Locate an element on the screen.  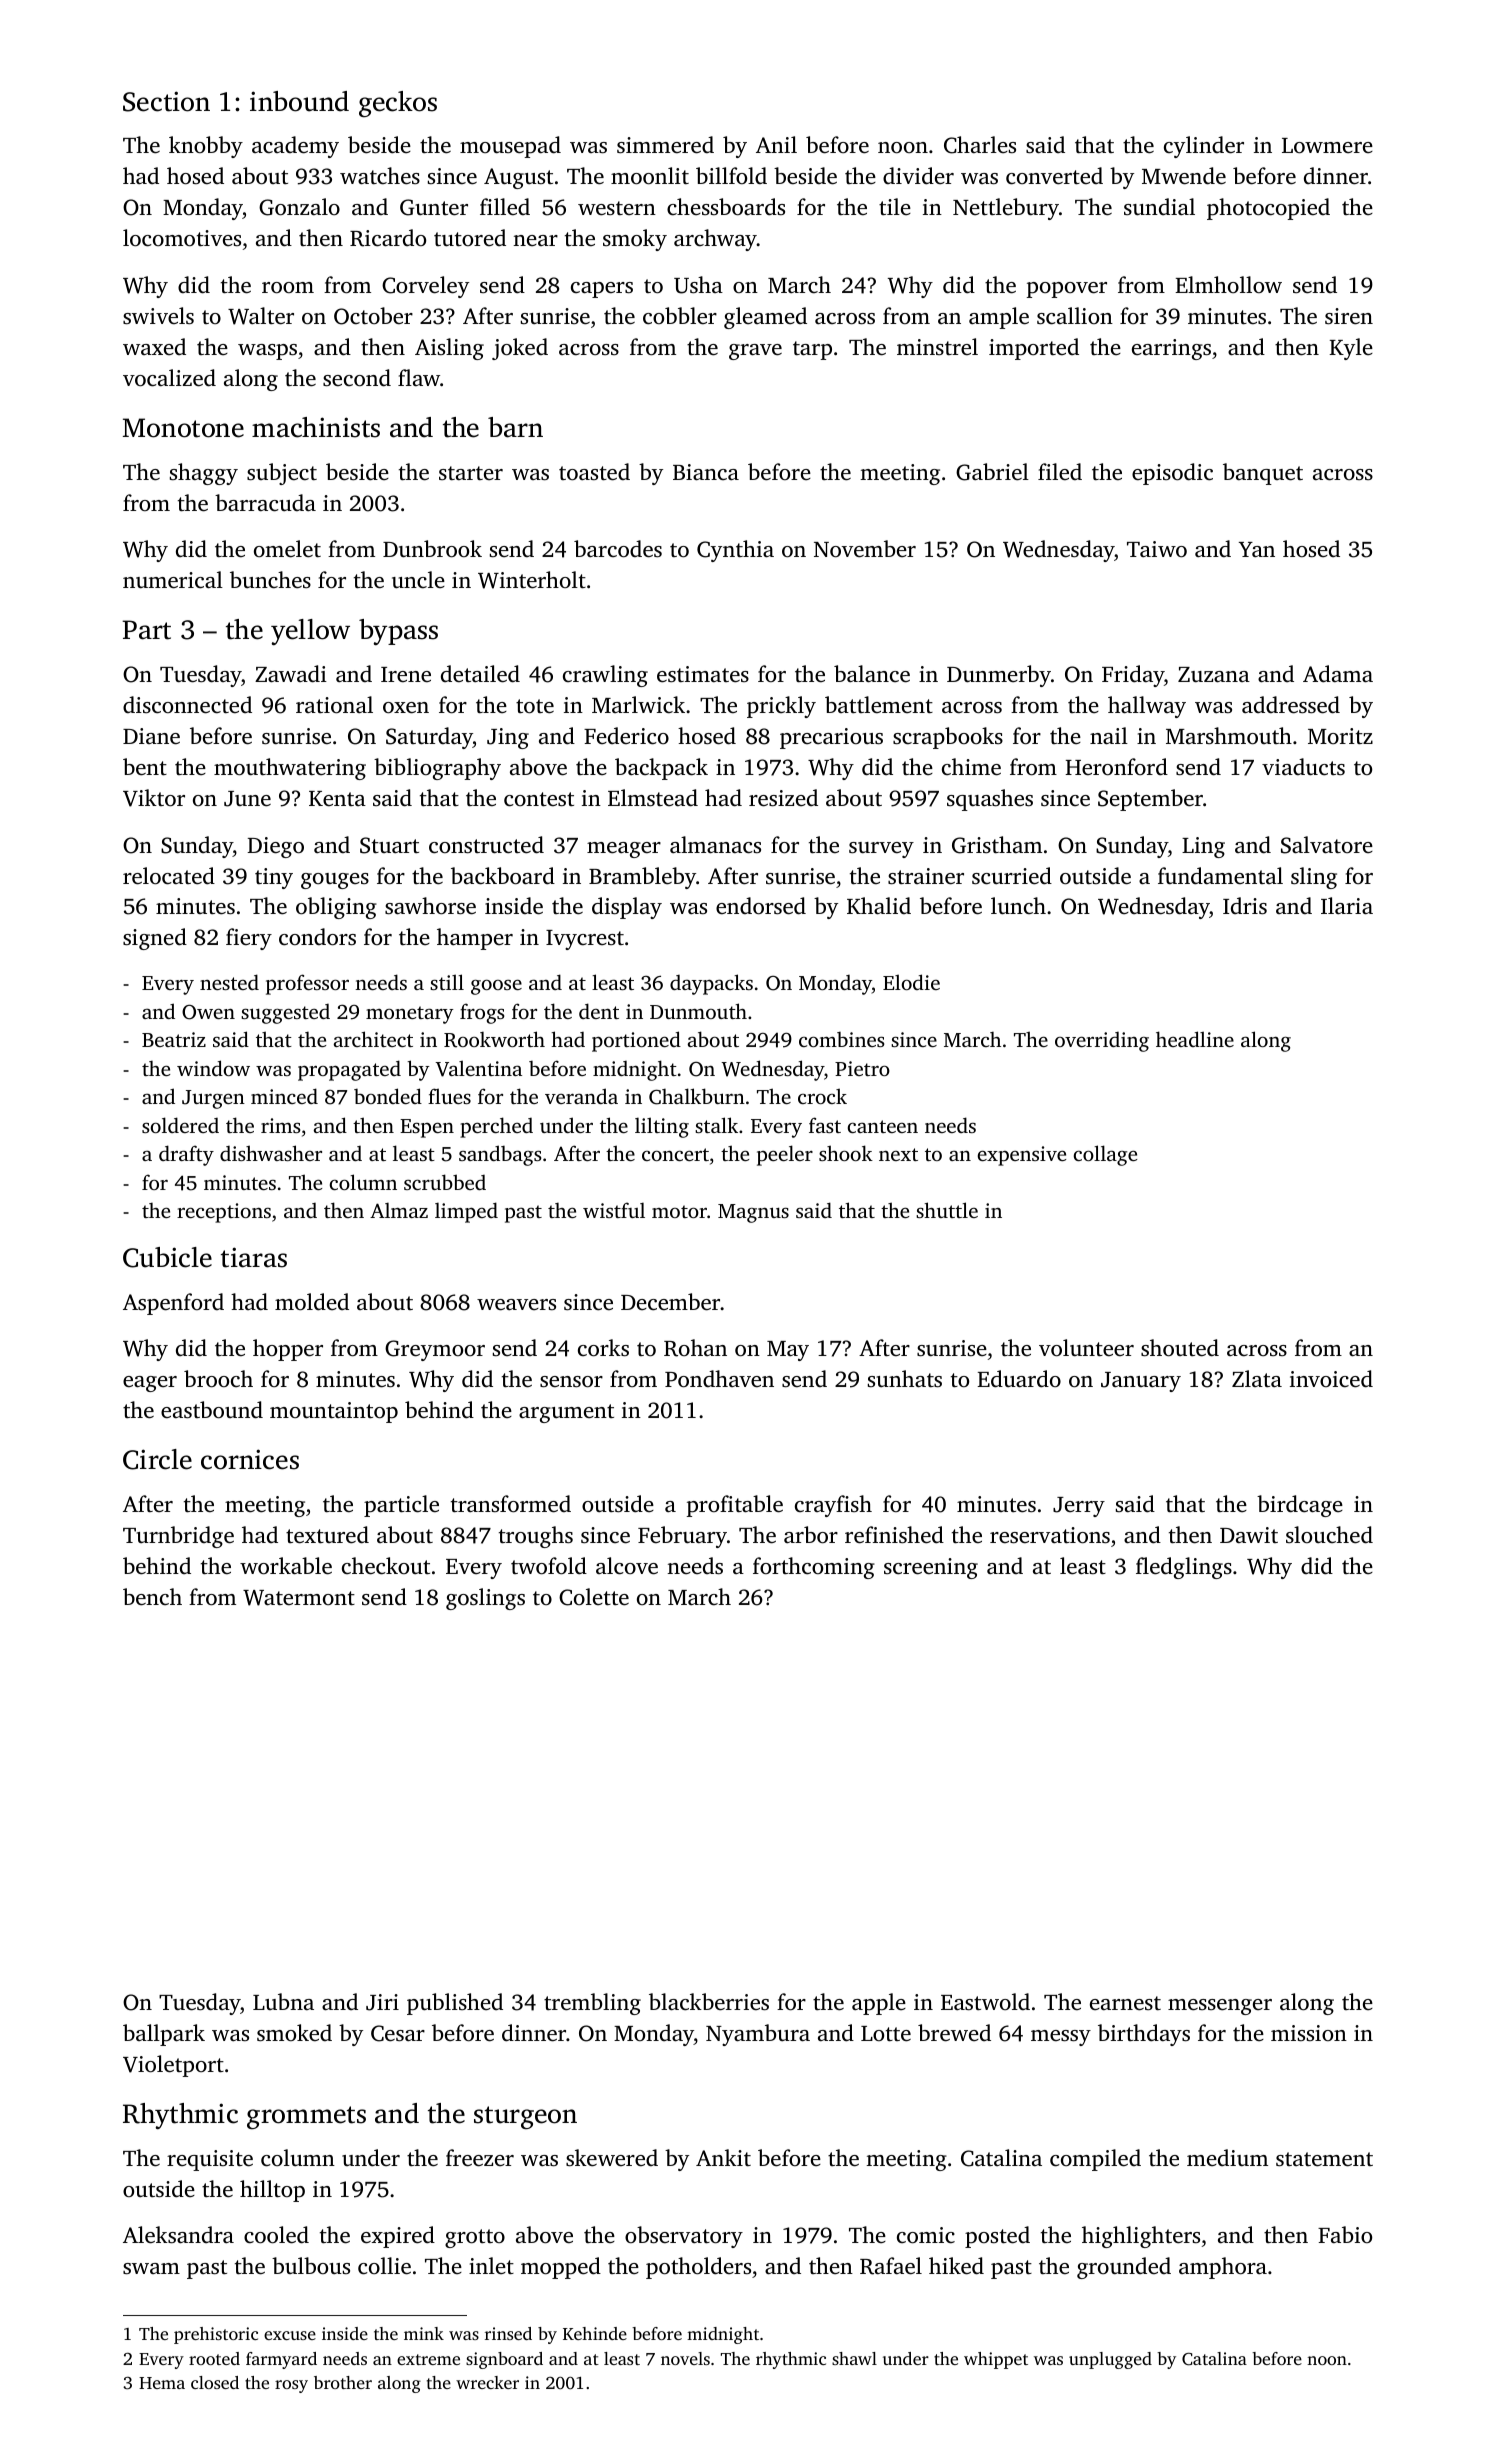
headline is located at coordinates (1195, 1039).
